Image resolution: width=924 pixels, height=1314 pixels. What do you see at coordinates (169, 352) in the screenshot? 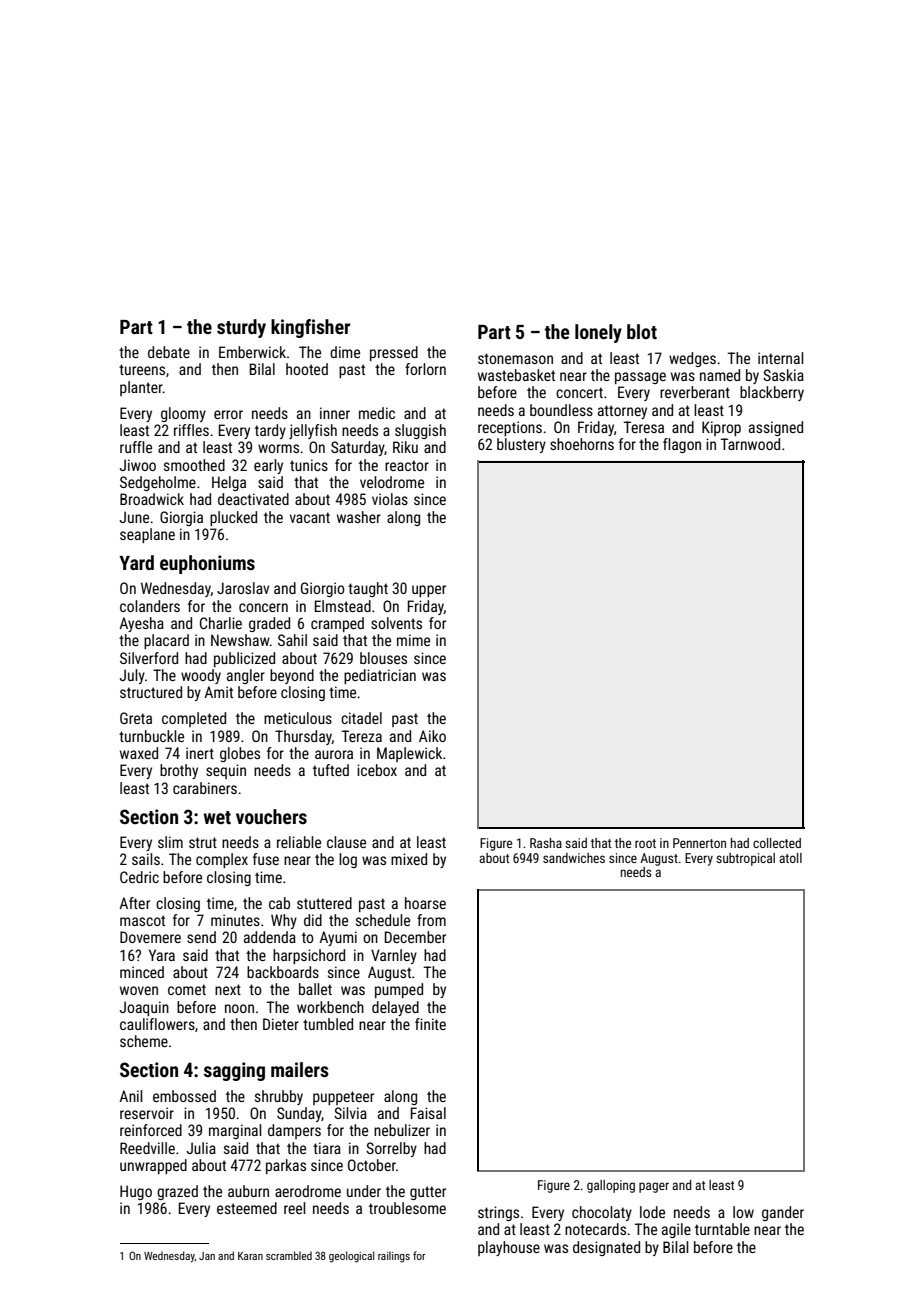
I see `debate` at bounding box center [169, 352].
